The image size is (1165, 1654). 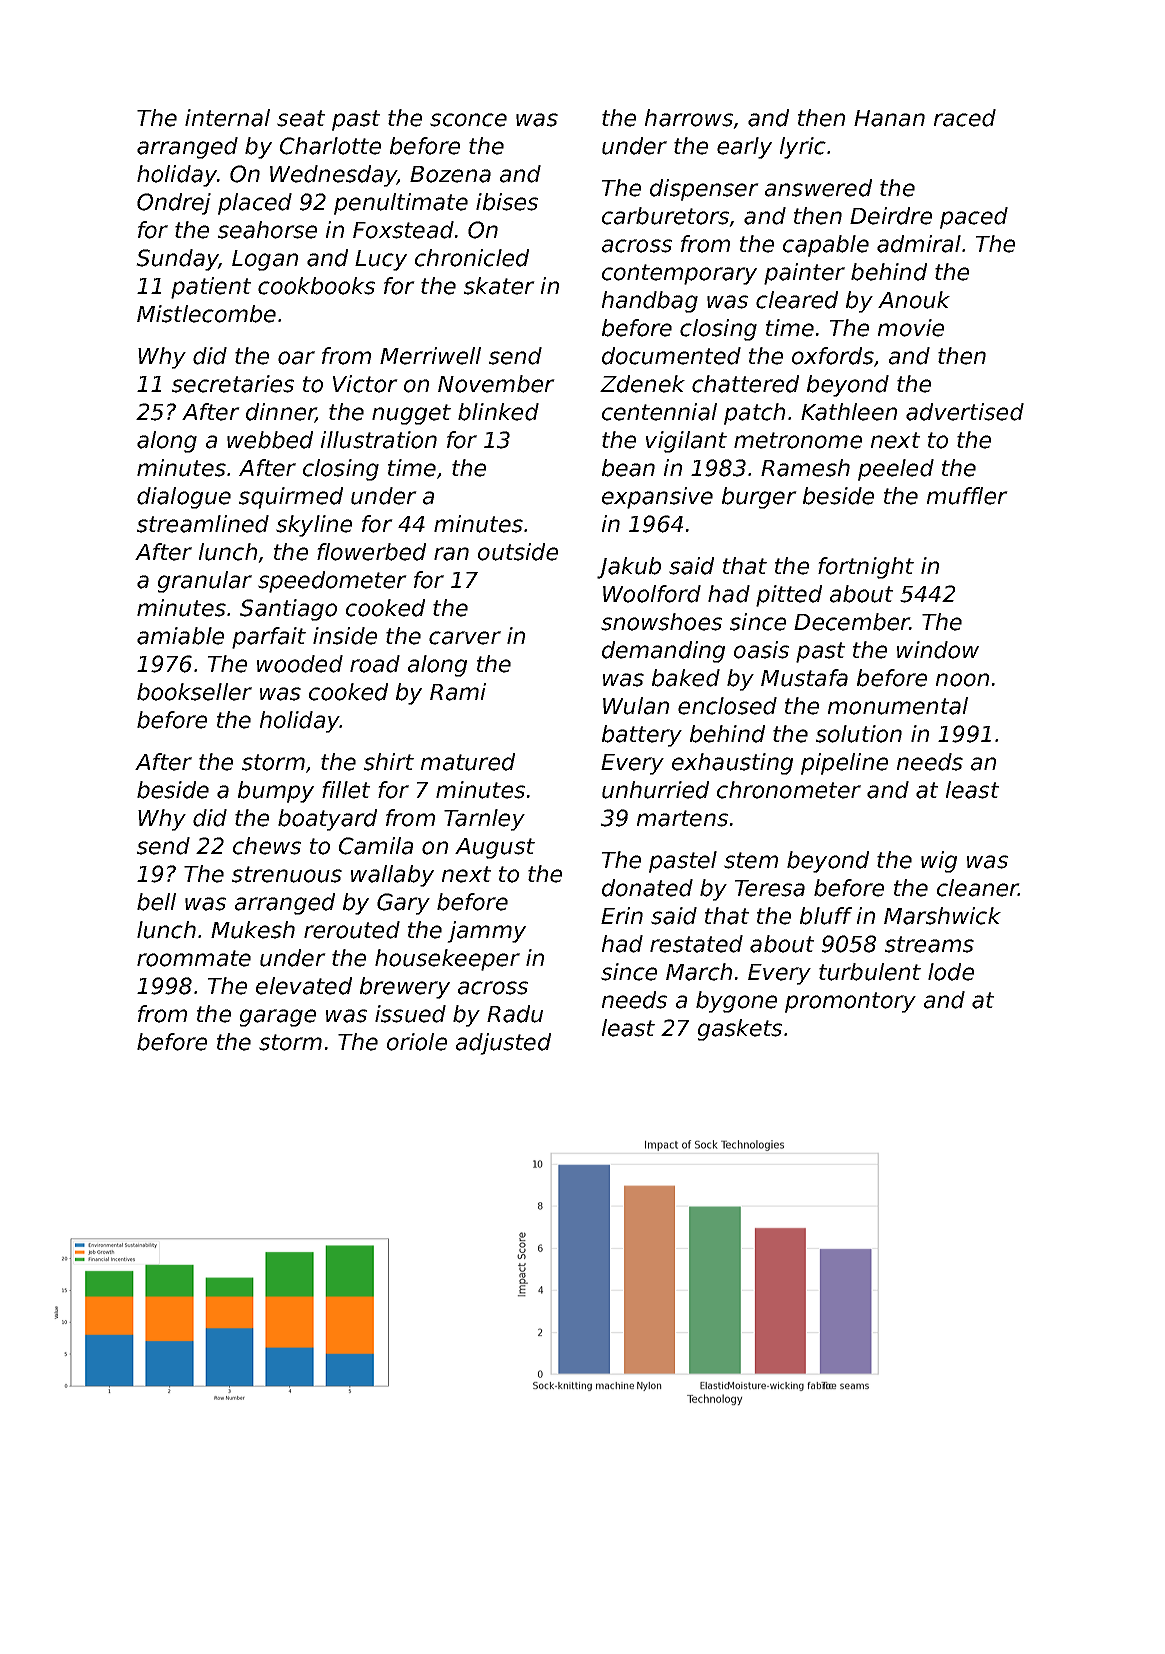 What do you see at coordinates (468, 120) in the screenshot?
I see `sconce` at bounding box center [468, 120].
